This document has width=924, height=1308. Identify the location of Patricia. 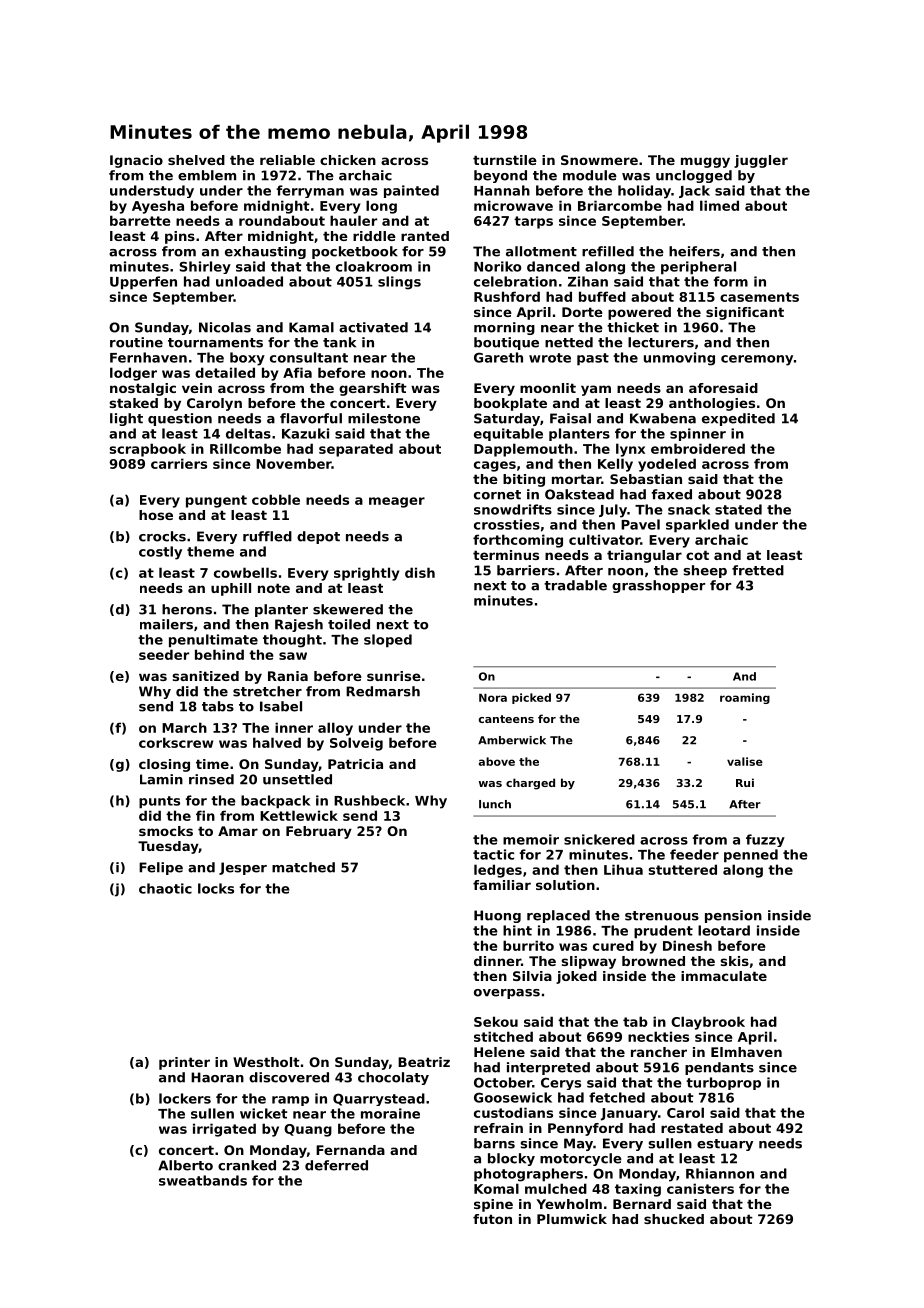
(355, 764).
